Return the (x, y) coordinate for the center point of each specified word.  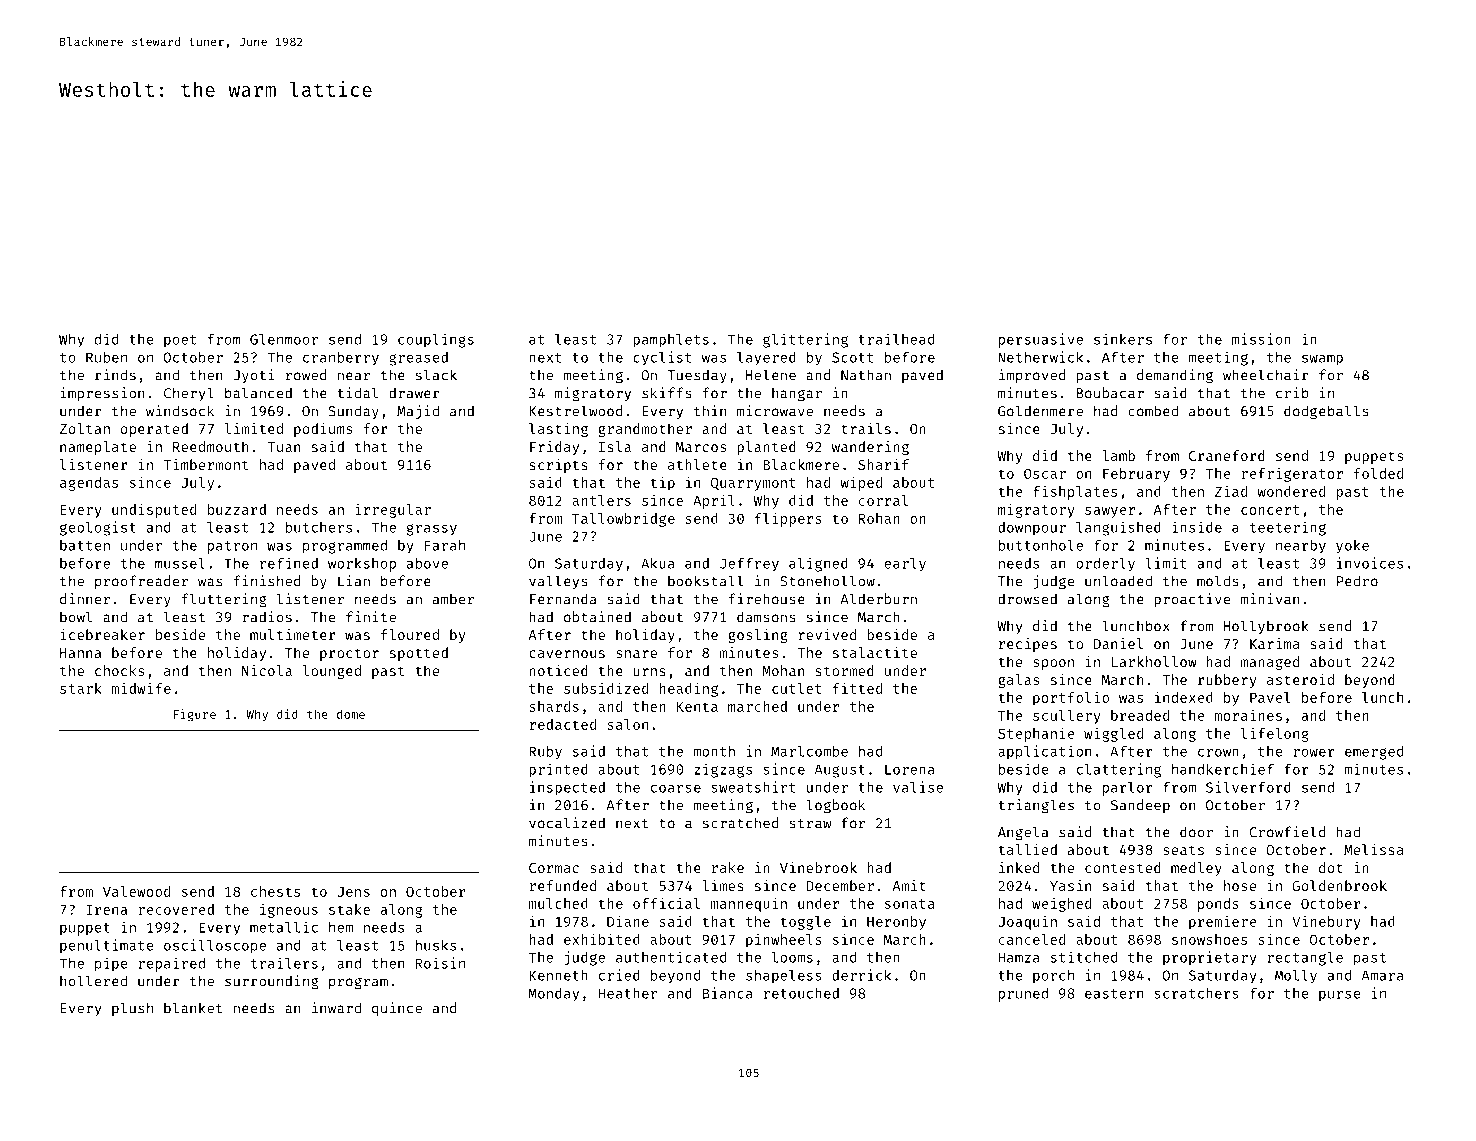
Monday (553, 995)
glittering (805, 340)
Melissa (1374, 849)
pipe (111, 964)
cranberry (341, 358)
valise (918, 787)
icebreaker (103, 634)
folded (1378, 473)
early (905, 565)
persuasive (1041, 340)
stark (81, 688)
